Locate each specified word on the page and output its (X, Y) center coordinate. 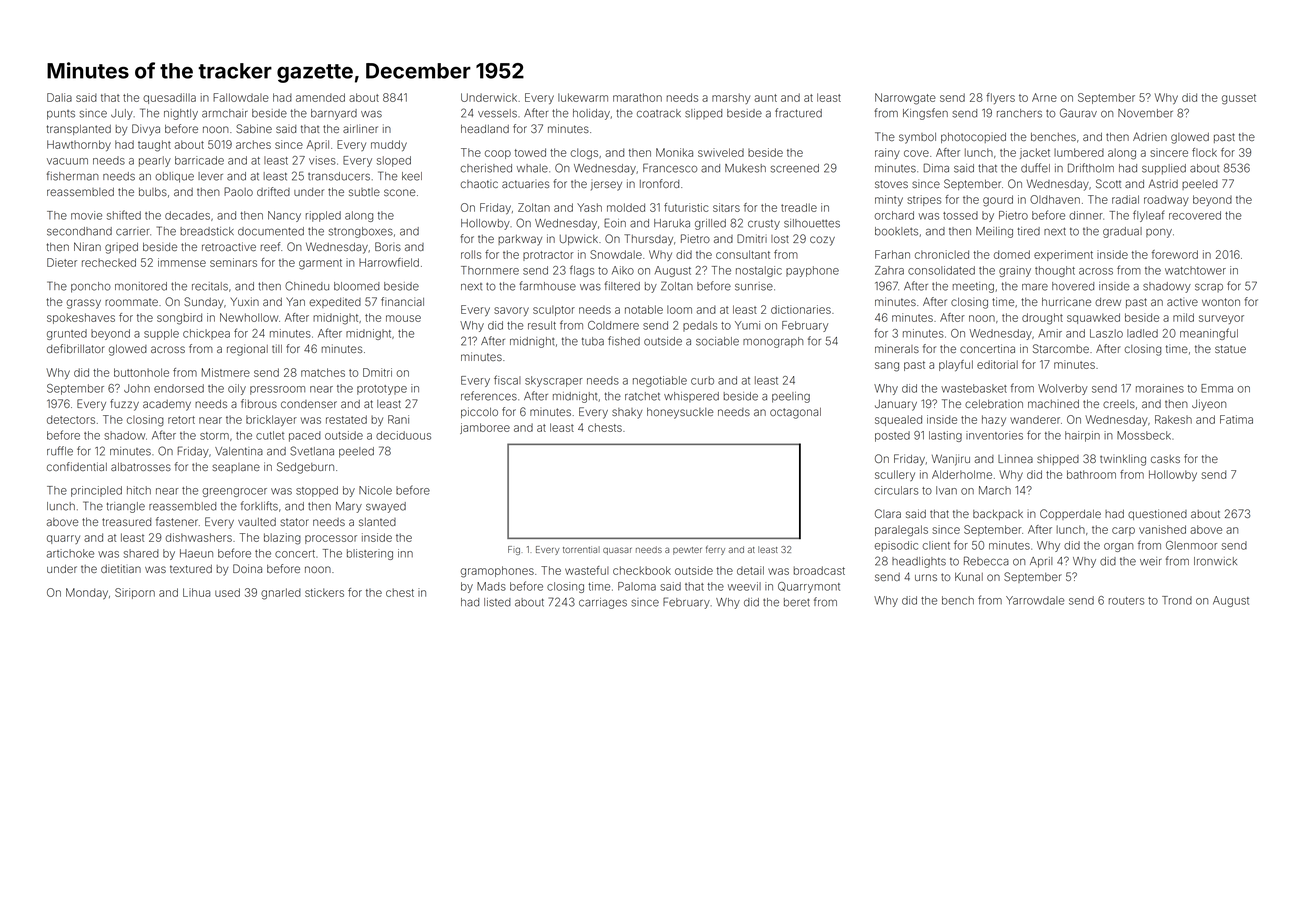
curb (702, 380)
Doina (247, 568)
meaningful (1209, 334)
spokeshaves (81, 318)
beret (797, 602)
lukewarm (583, 97)
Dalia (59, 97)
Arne (1044, 97)
